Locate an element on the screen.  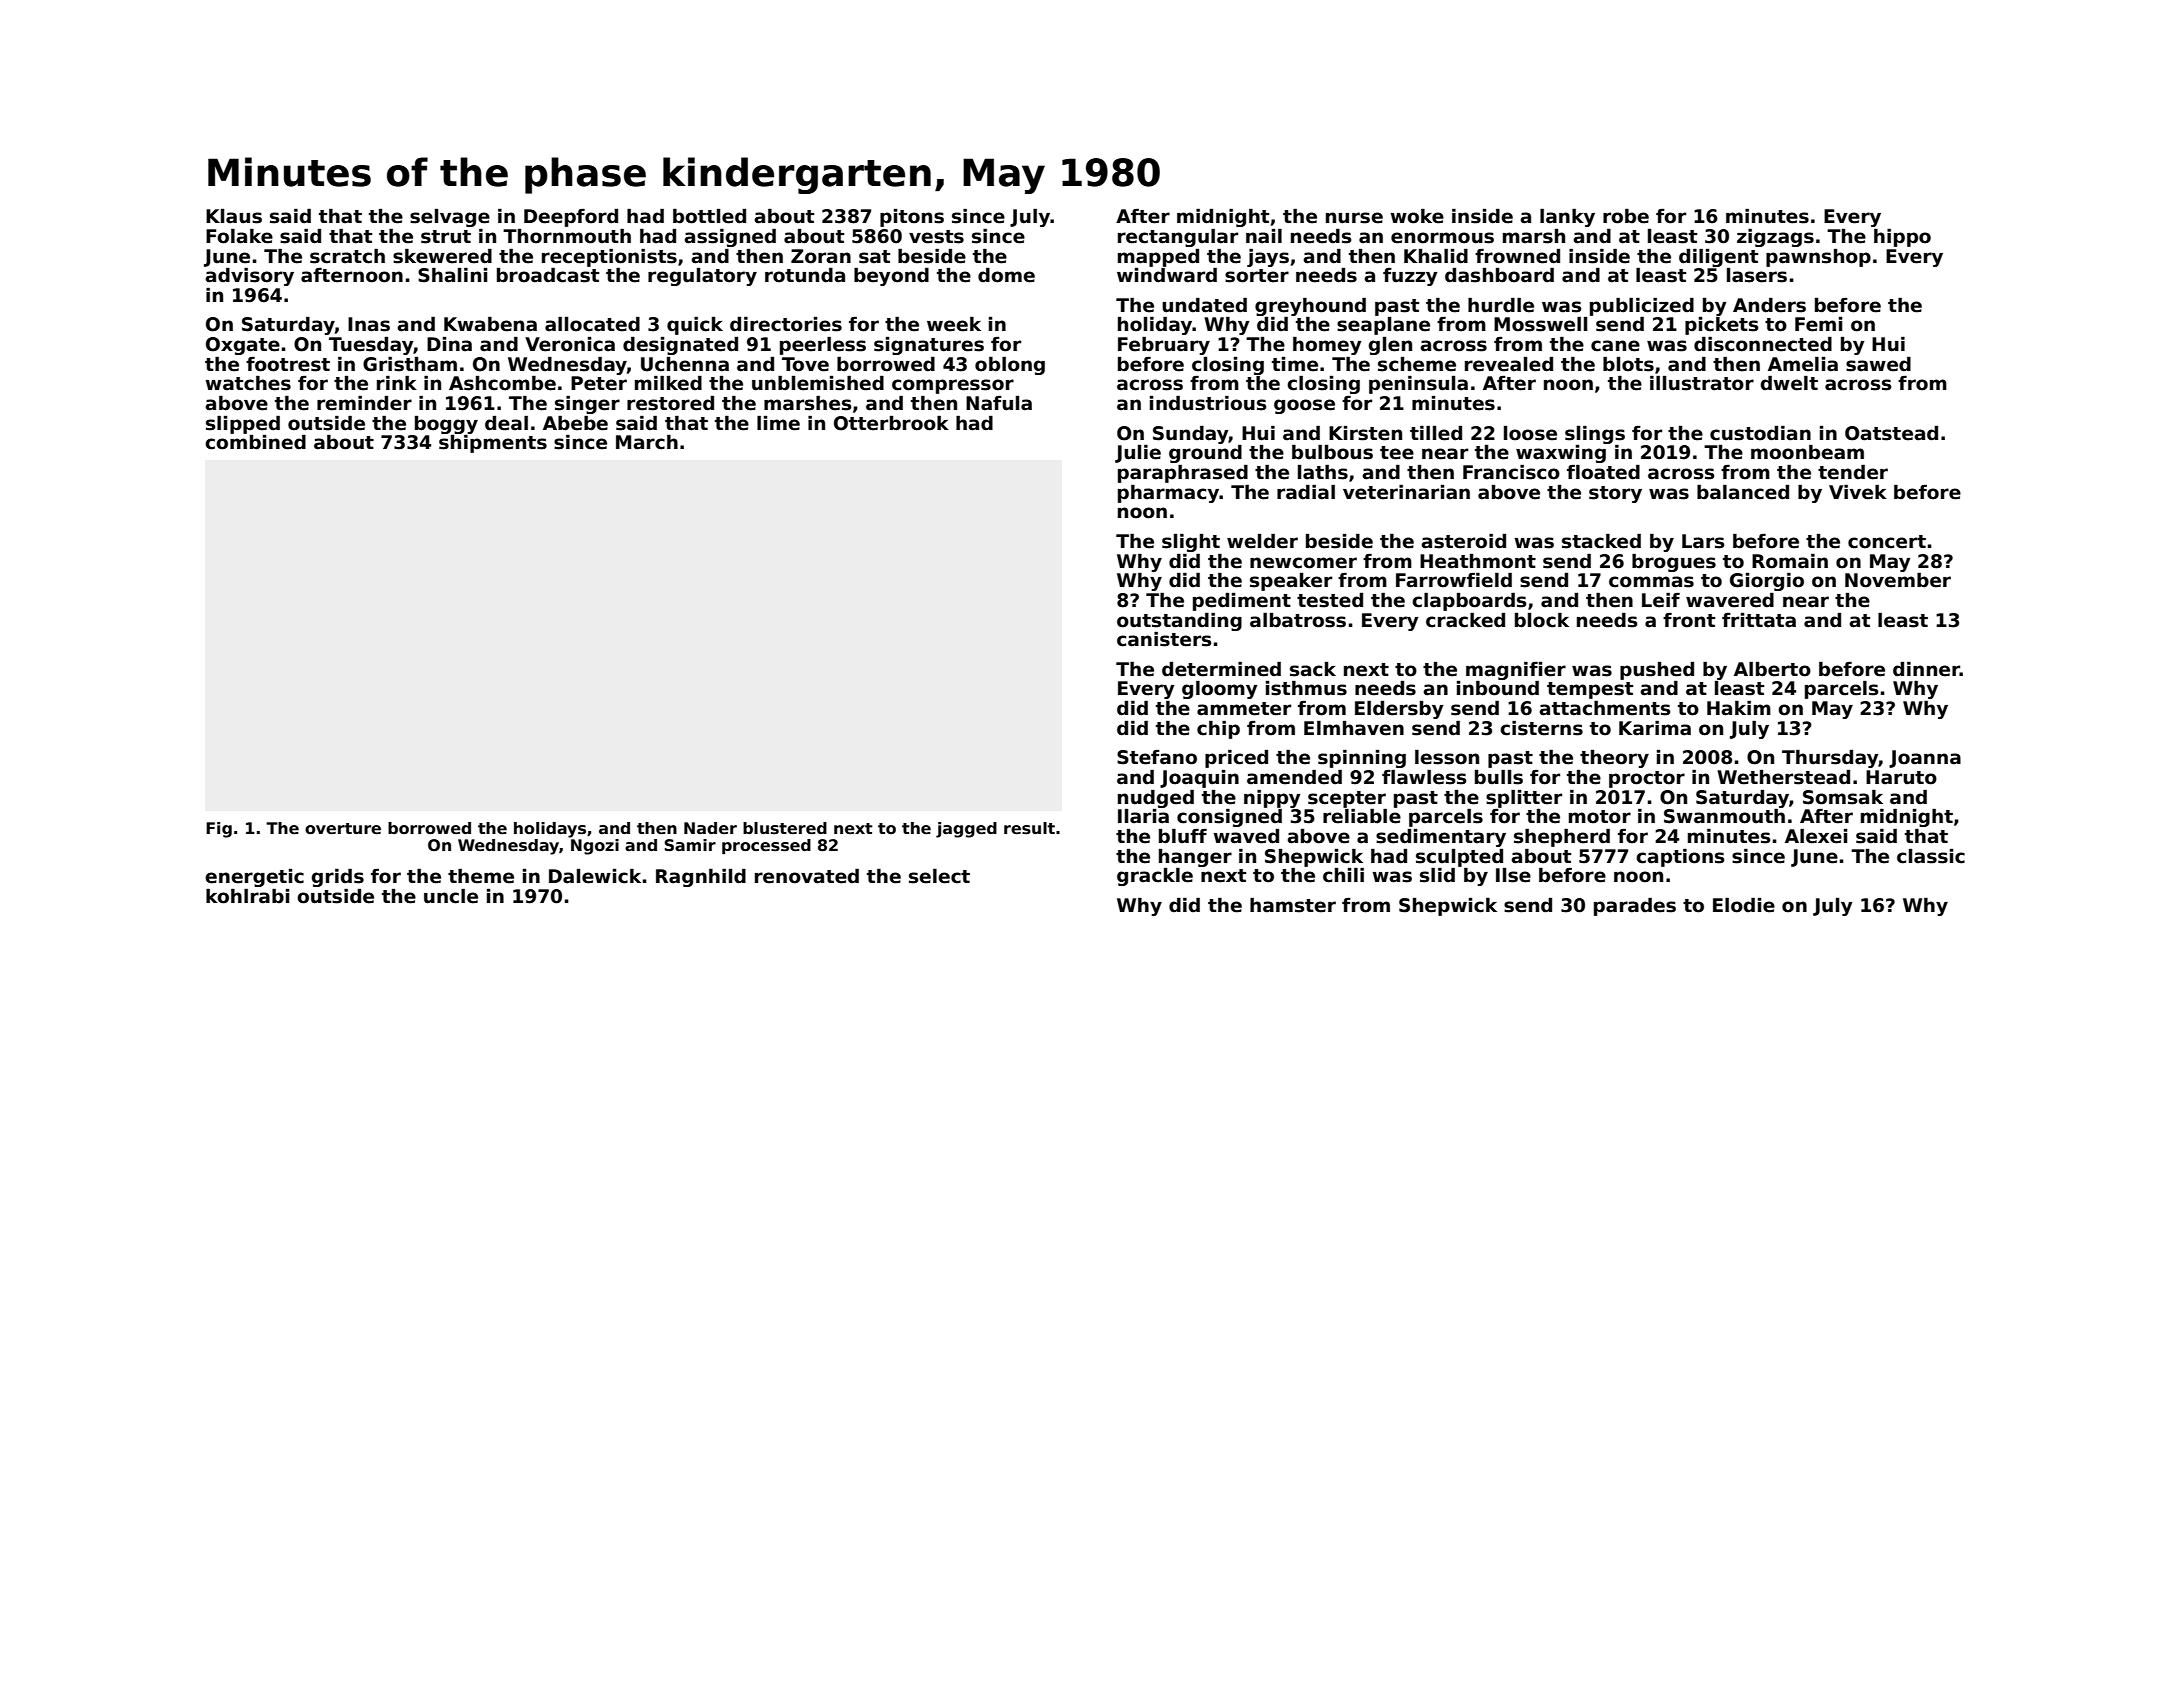
Oatstead is located at coordinates (1891, 433).
